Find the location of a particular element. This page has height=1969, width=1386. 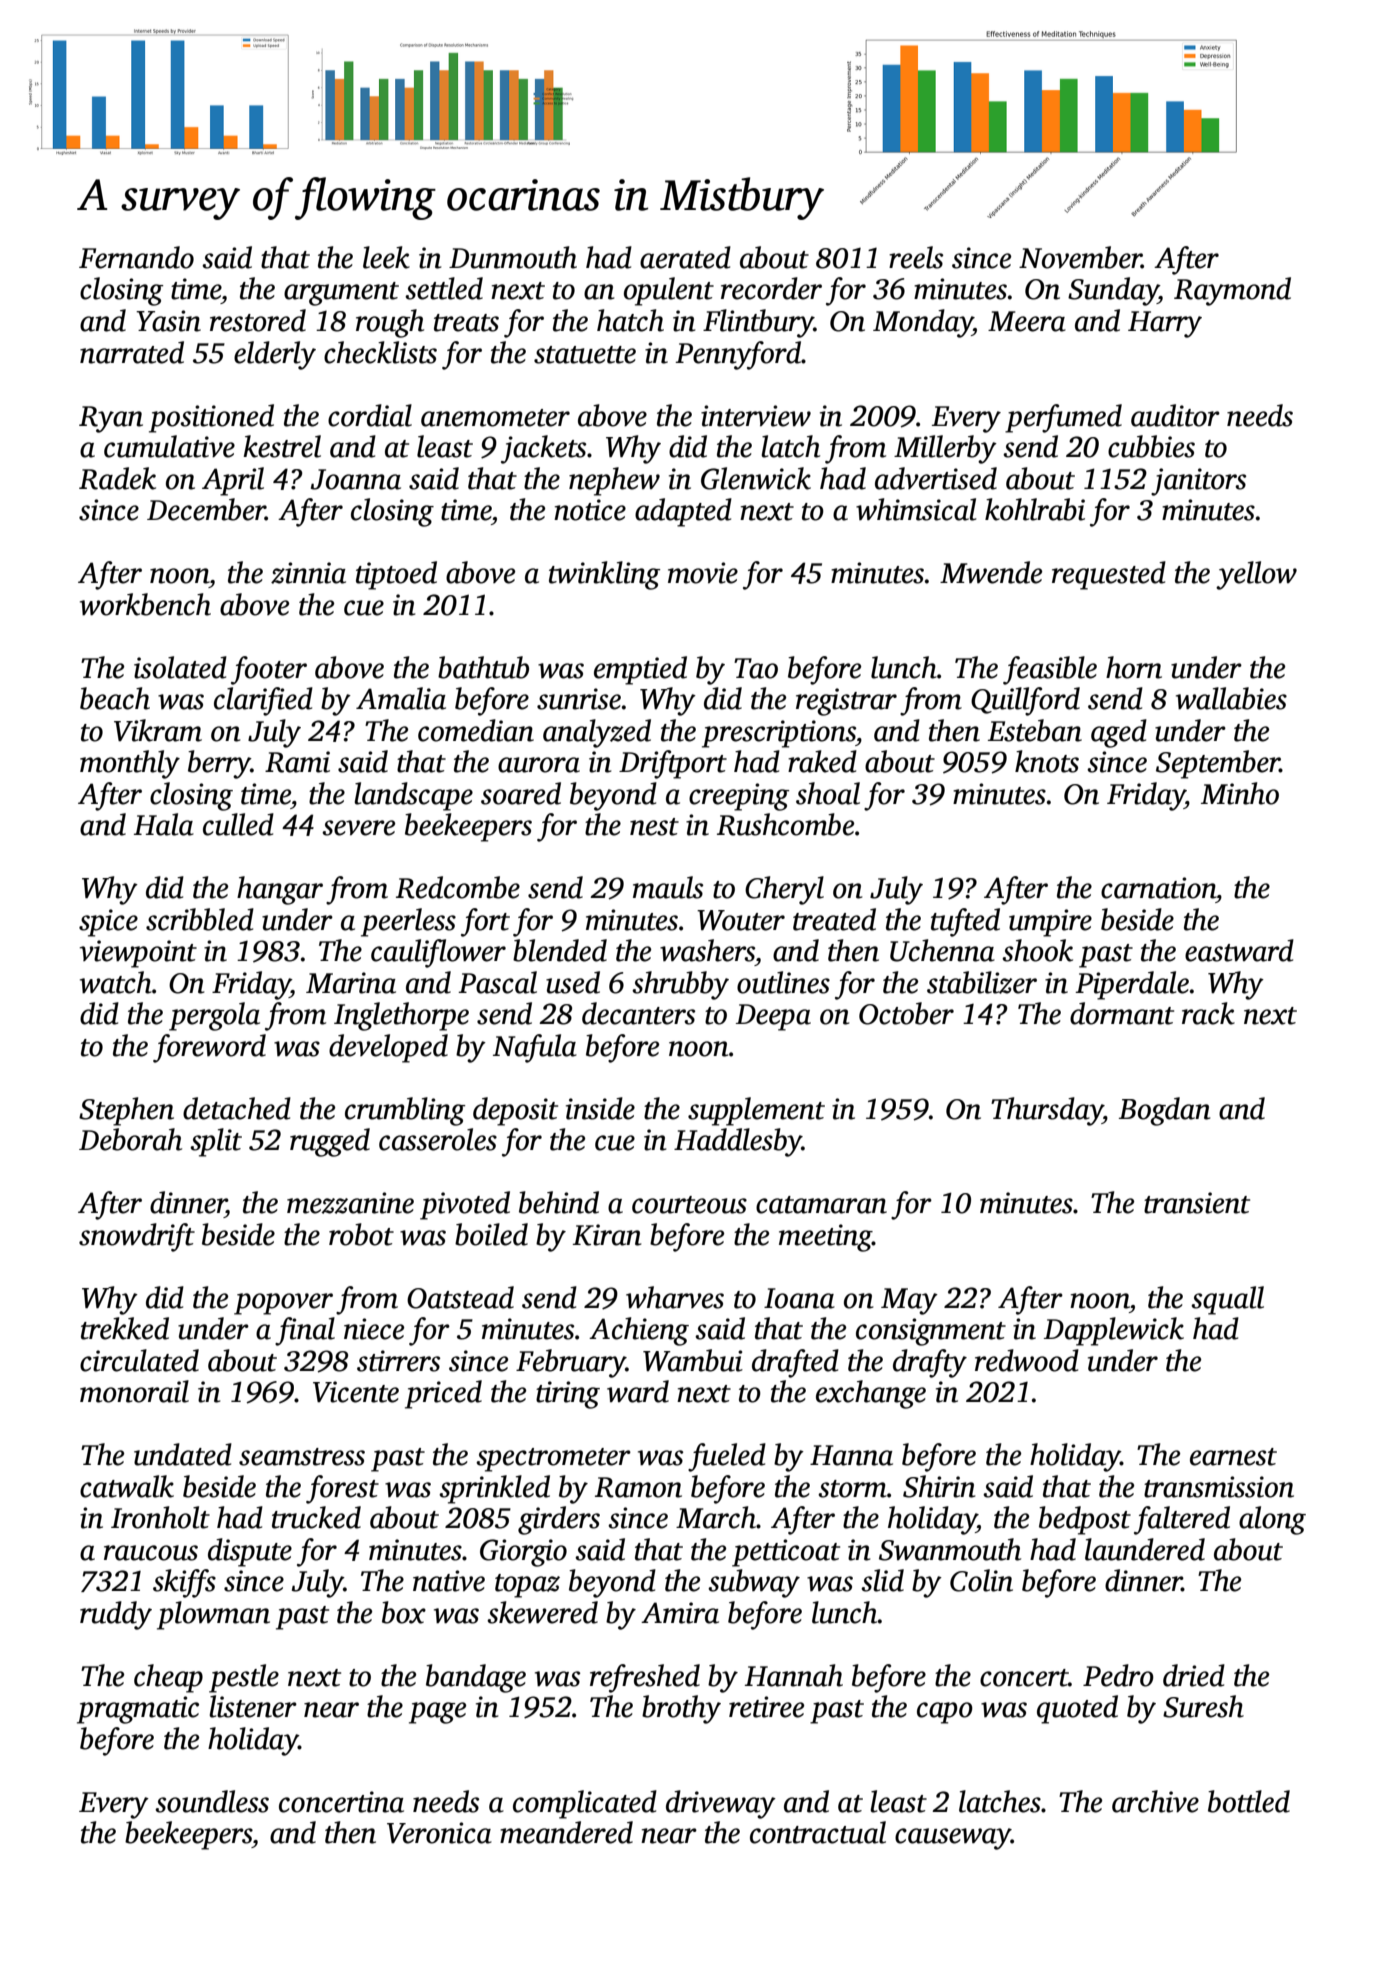

rack is located at coordinates (1208, 1013).
